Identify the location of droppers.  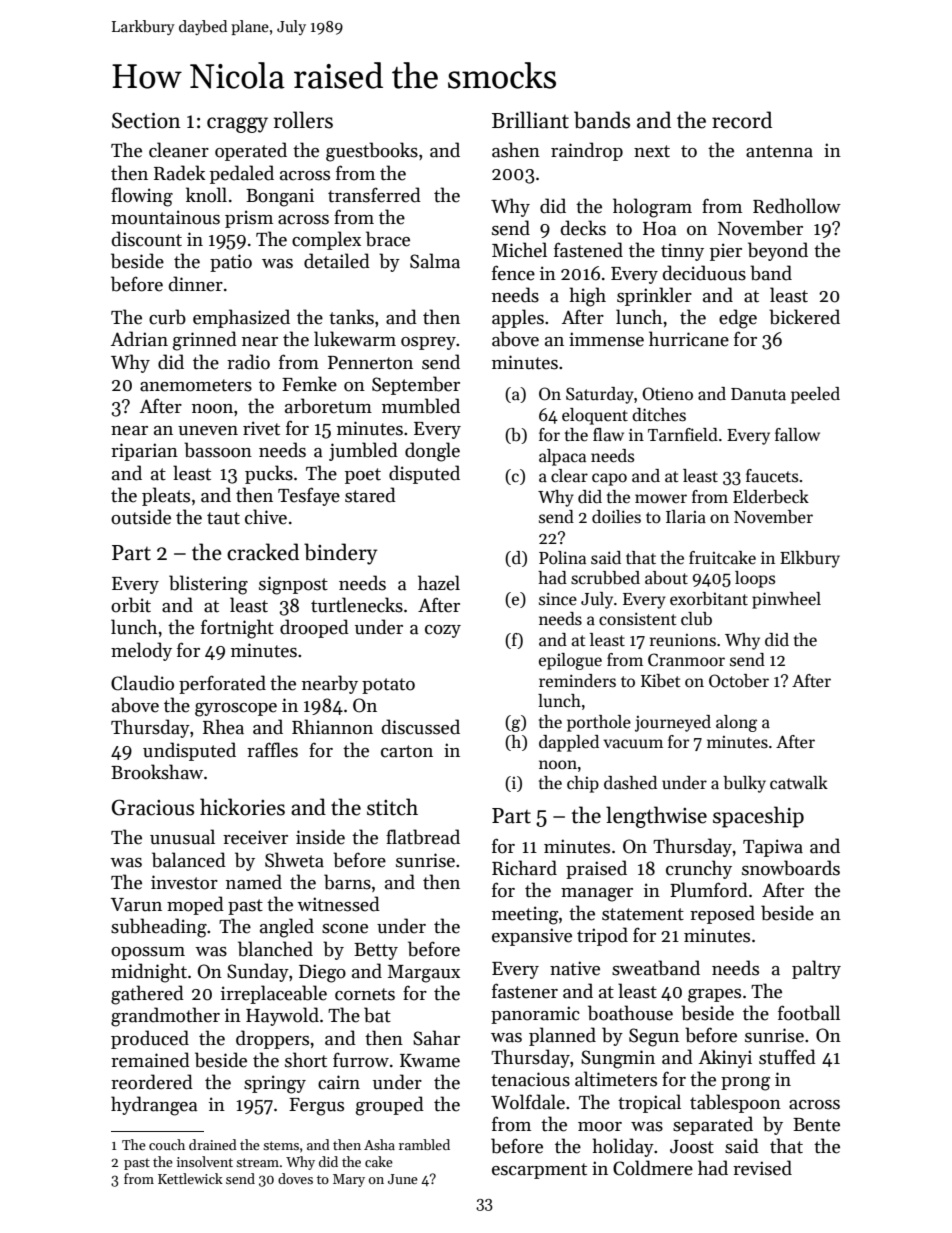
(272, 1039).
